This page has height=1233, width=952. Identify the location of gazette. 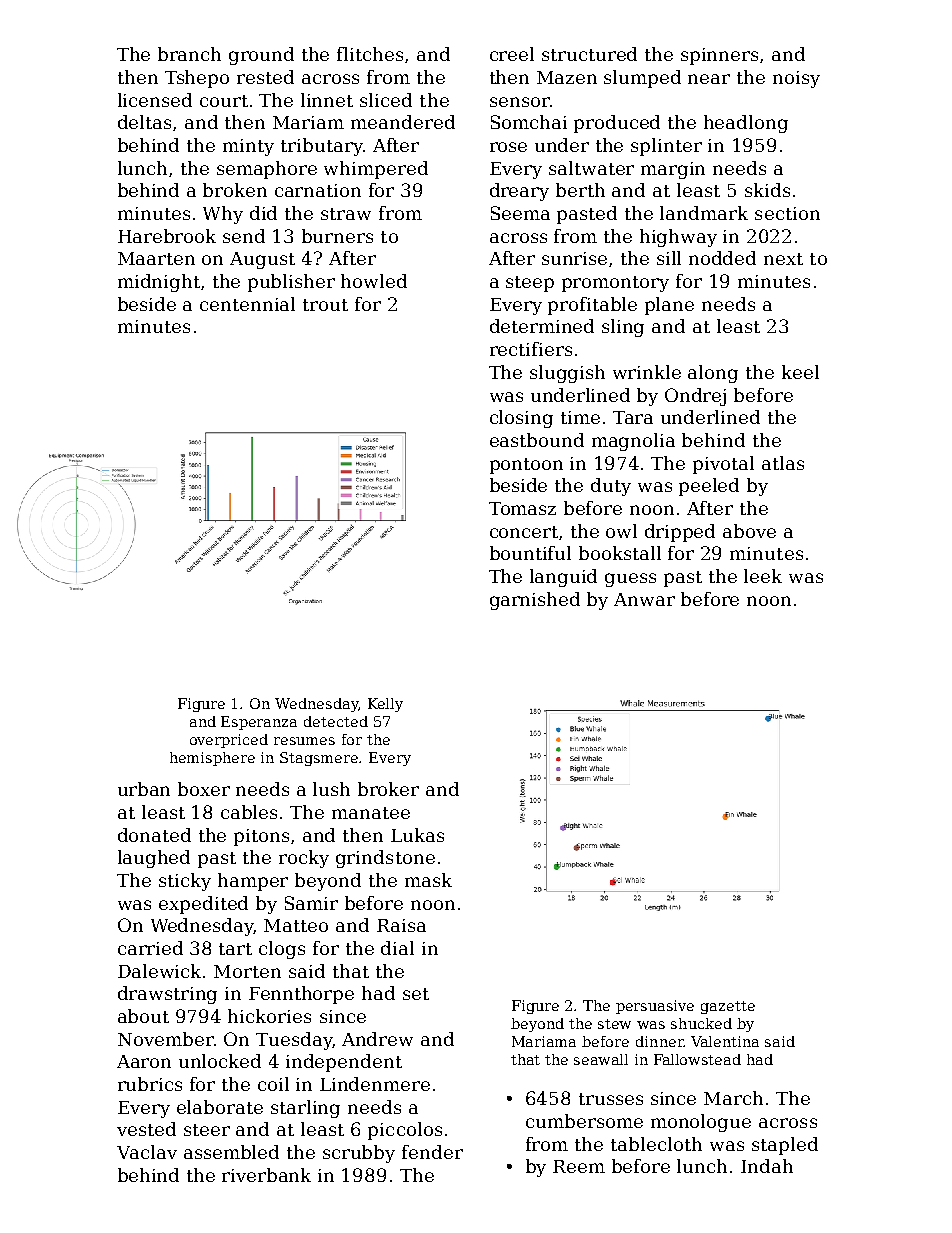
(728, 1007).
